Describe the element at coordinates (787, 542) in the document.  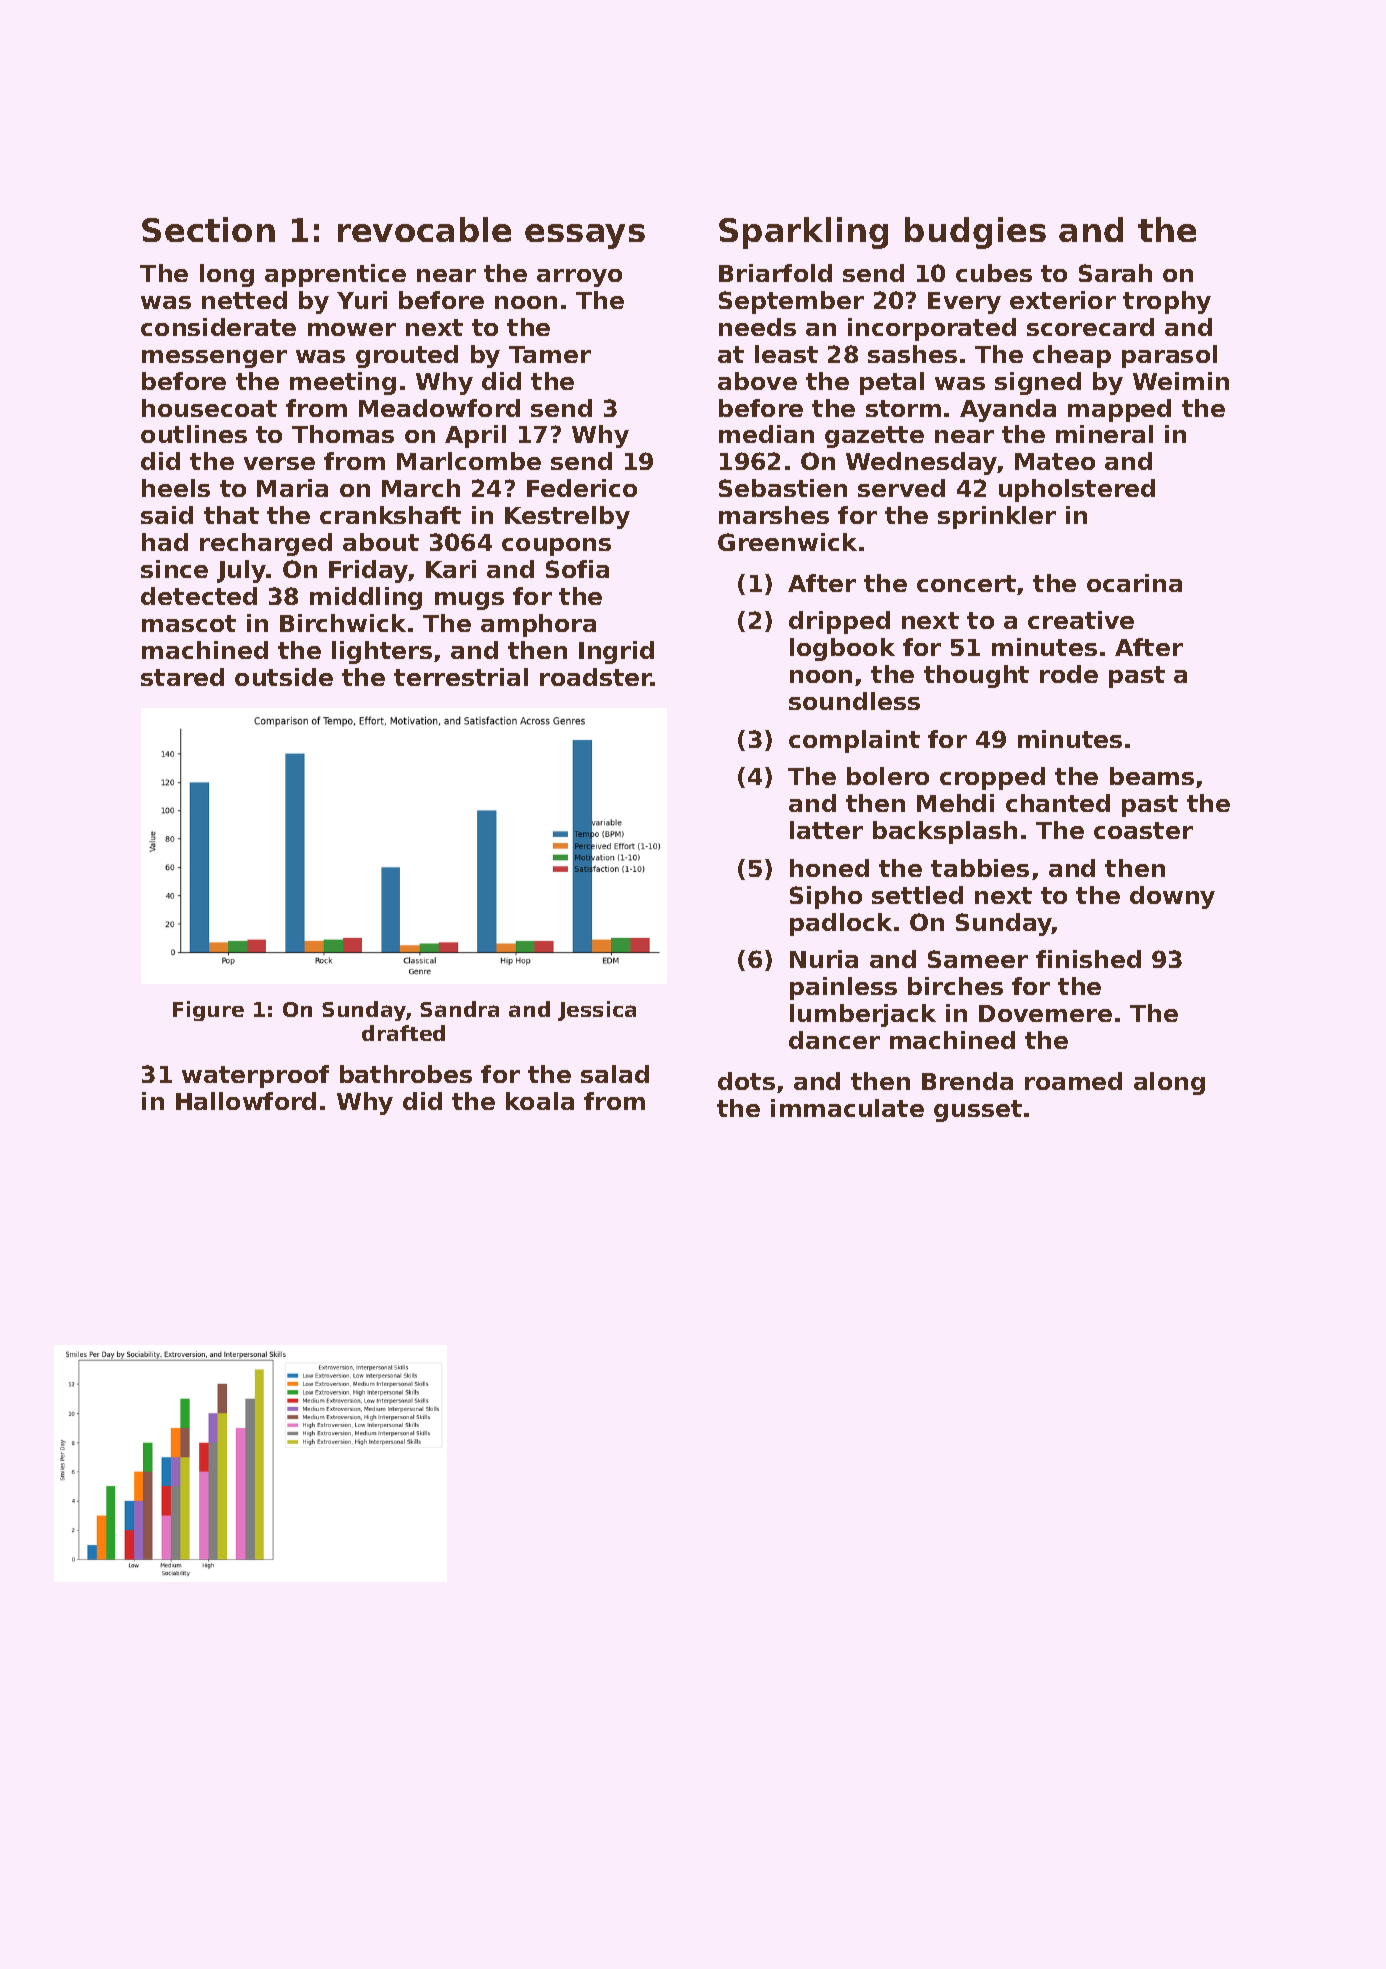
I see `Greenwick` at that location.
